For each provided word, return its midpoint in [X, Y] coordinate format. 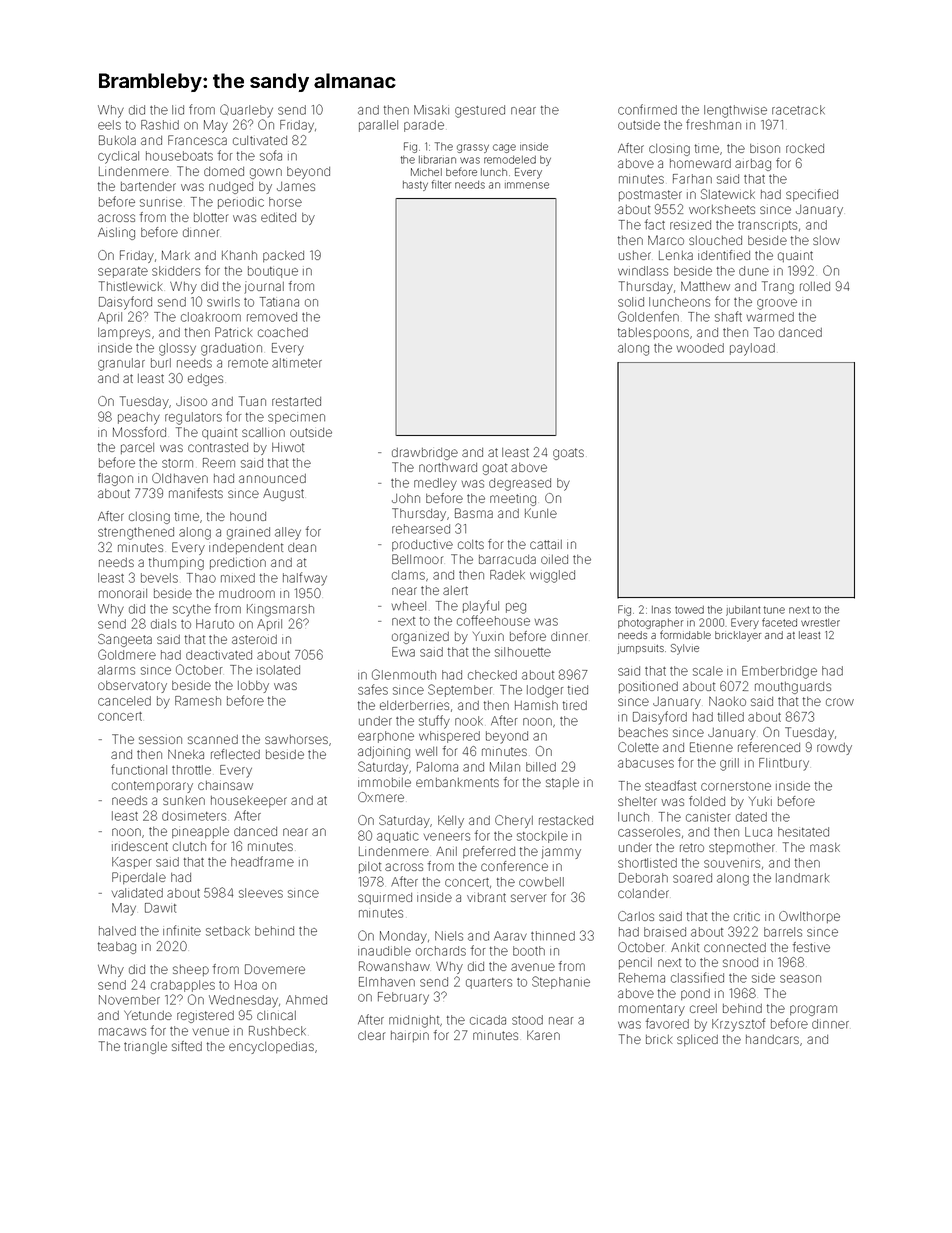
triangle [145, 1048]
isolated [278, 670]
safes [373, 689]
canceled [124, 701]
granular [121, 364]
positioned [648, 687]
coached [283, 332]
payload [752, 349]
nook [469, 721]
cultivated [260, 140]
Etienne [711, 747]
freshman [713, 124]
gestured [480, 111]
